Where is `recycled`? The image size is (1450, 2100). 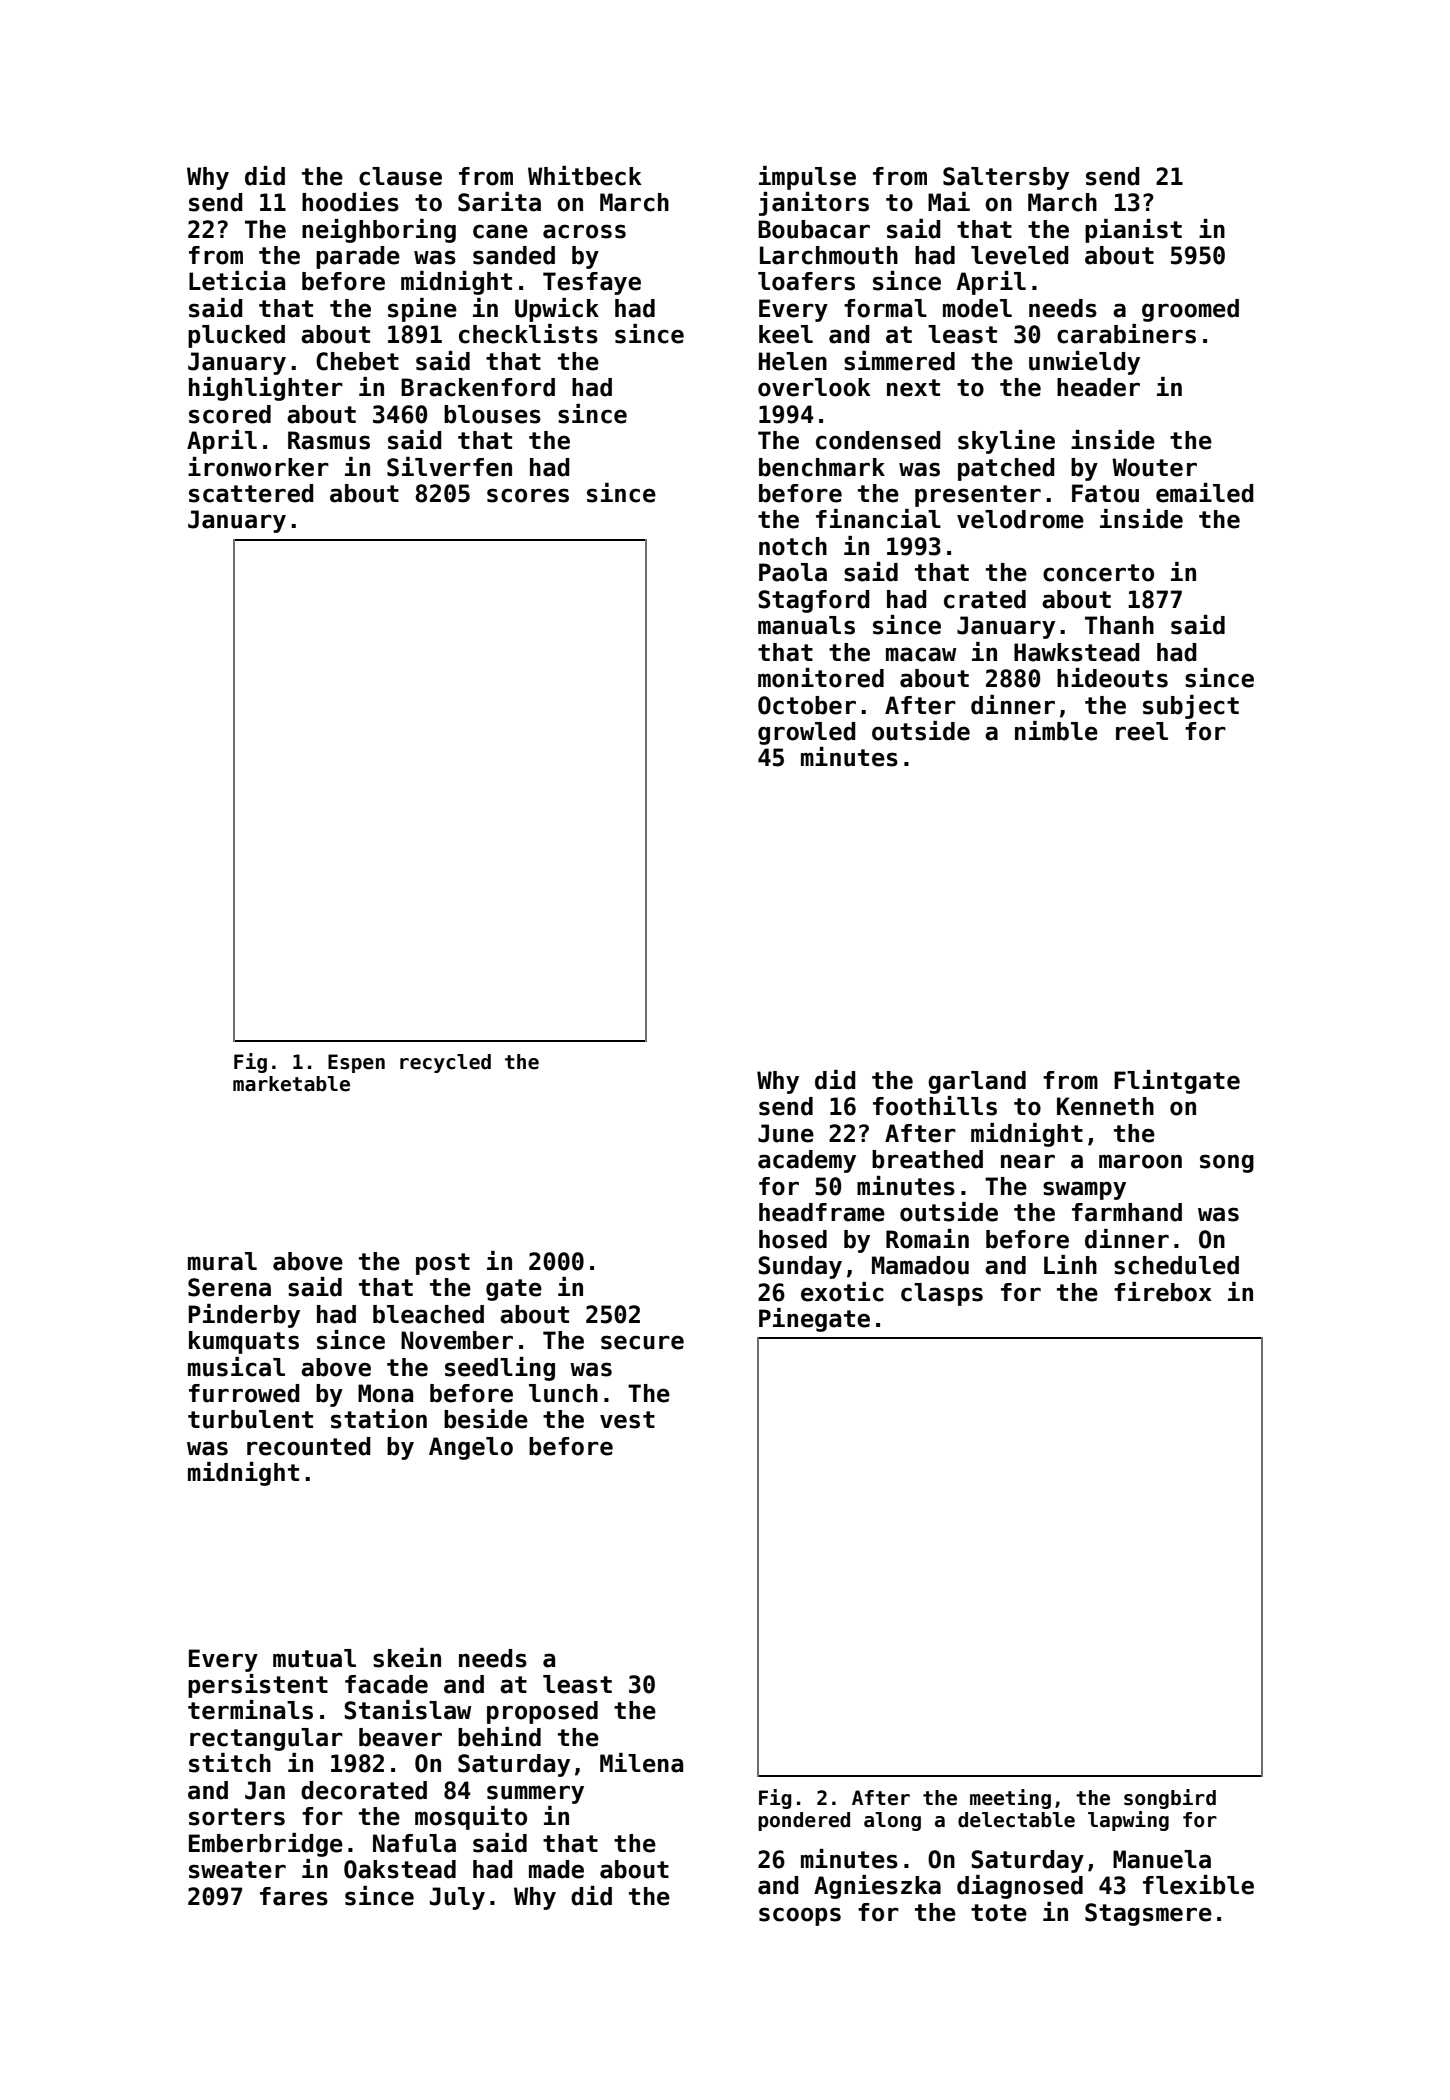
recycled is located at coordinates (445, 1063).
